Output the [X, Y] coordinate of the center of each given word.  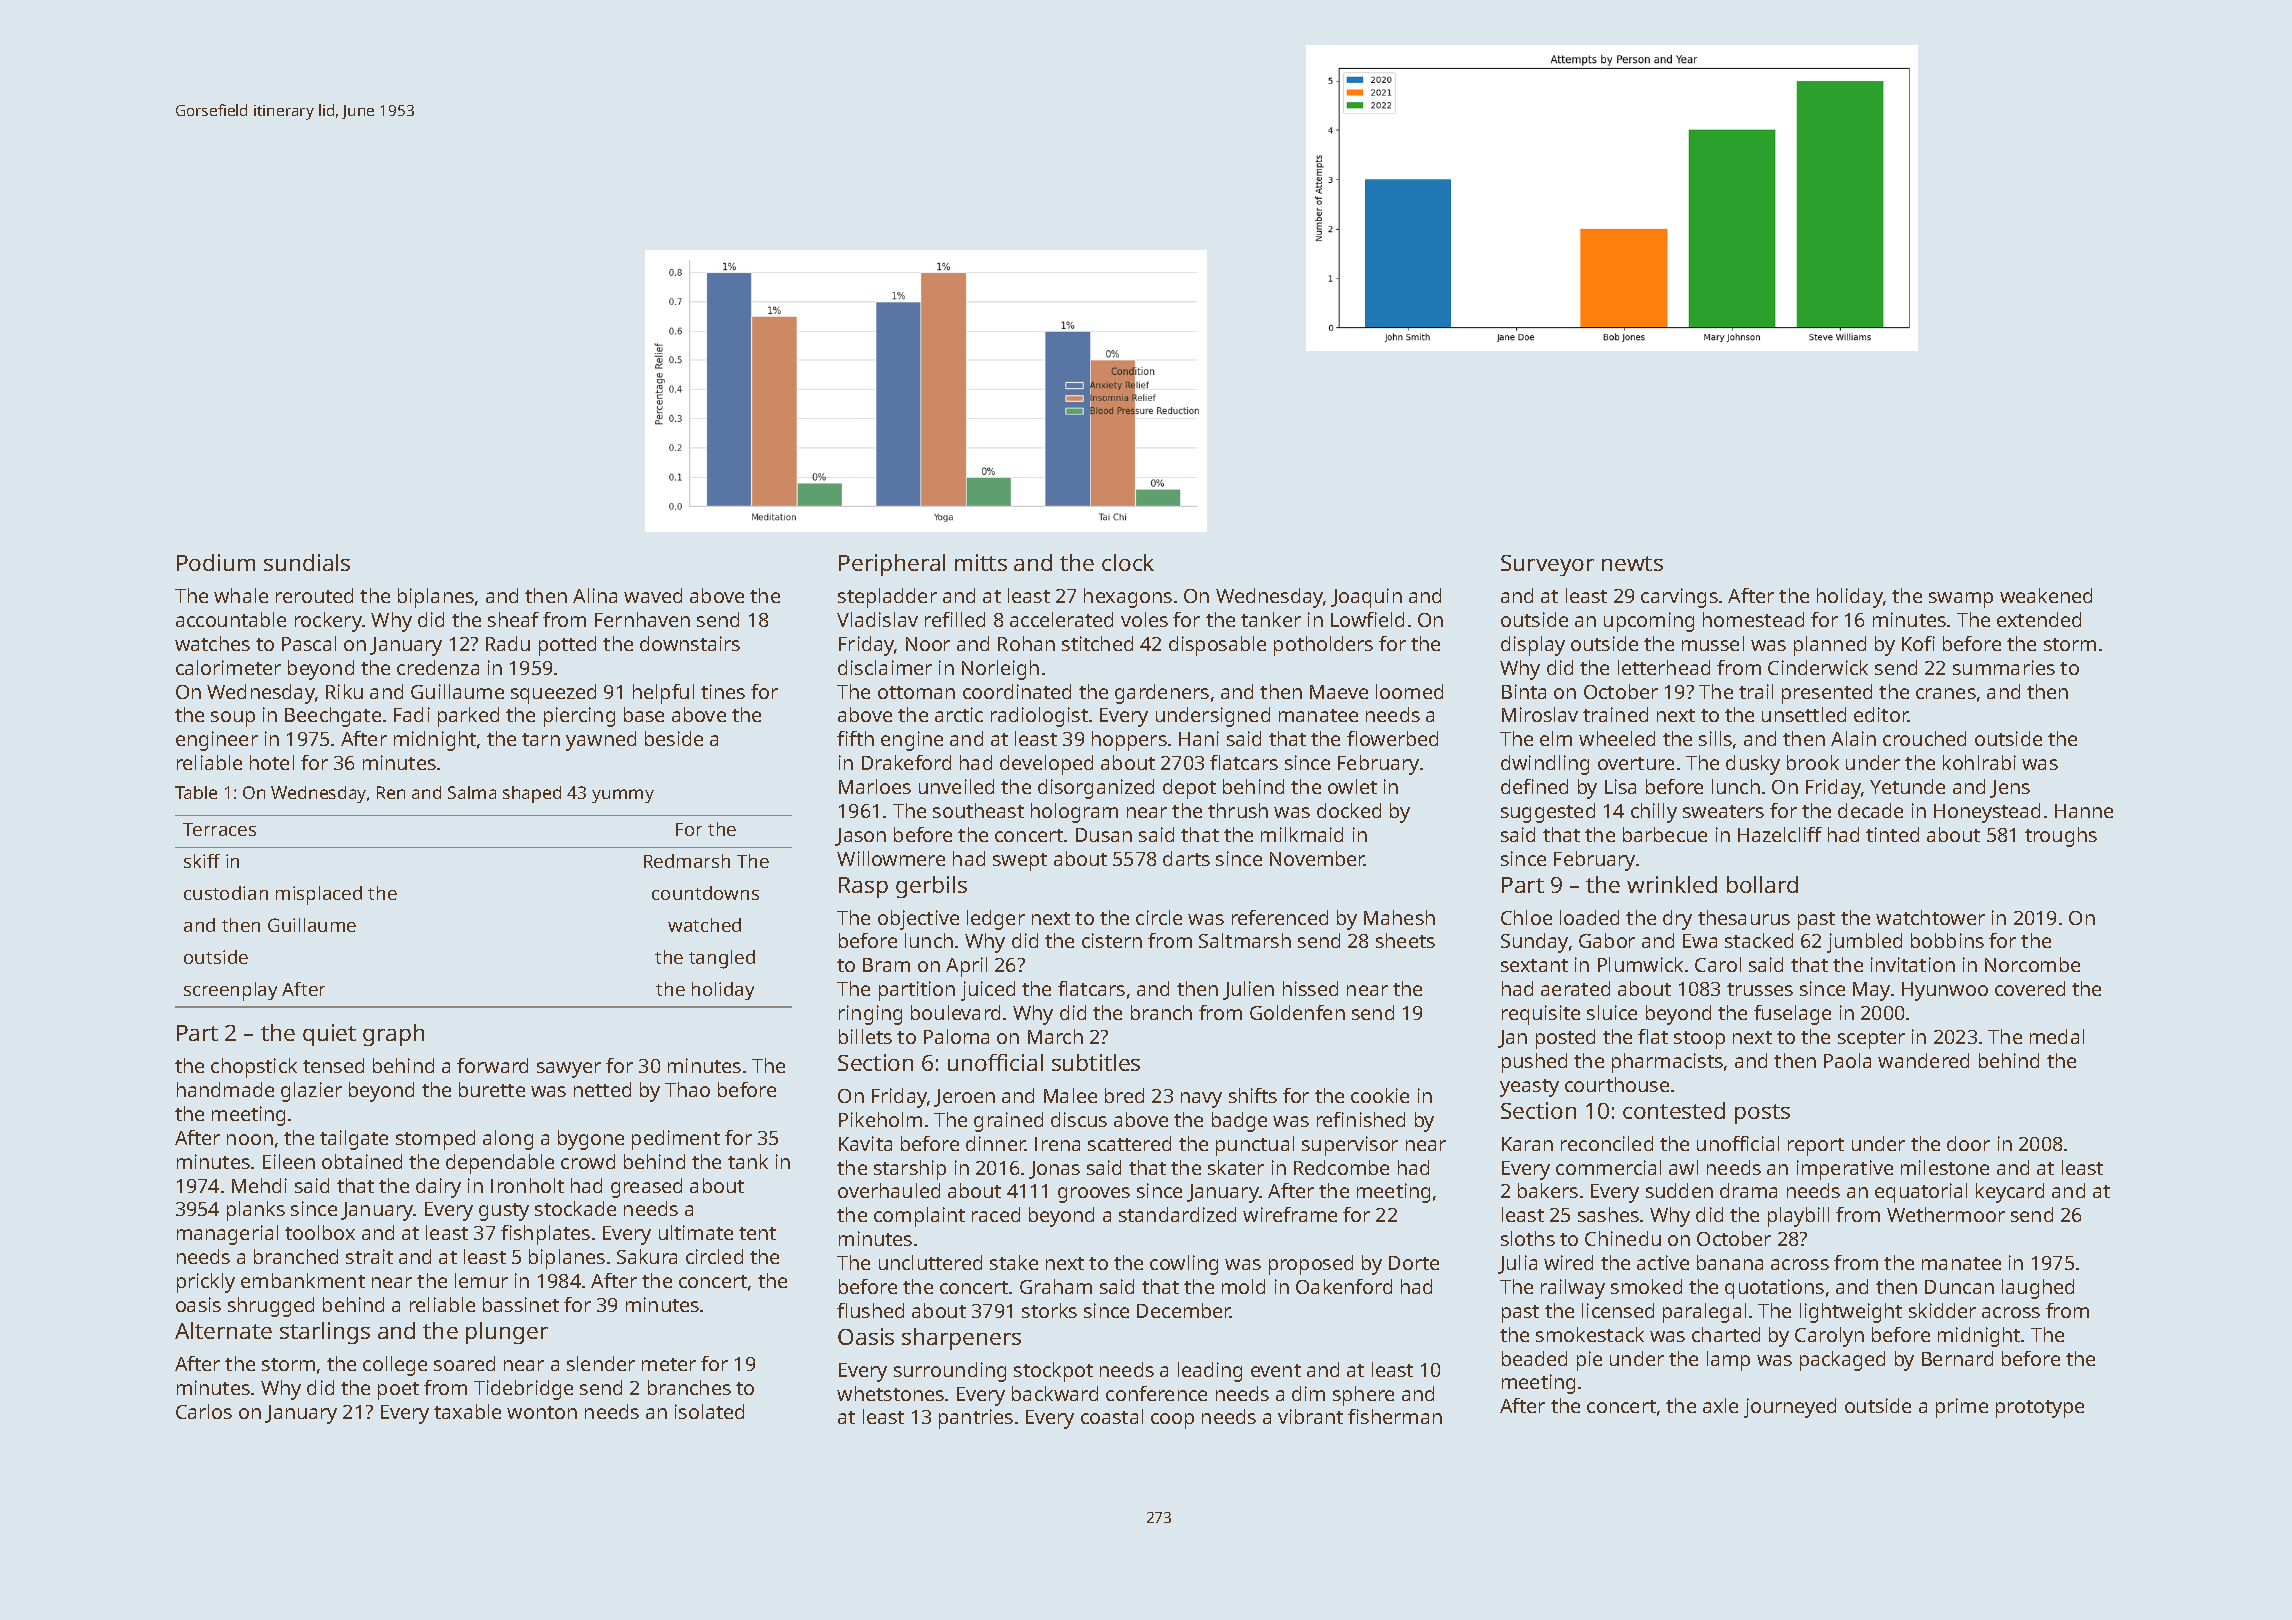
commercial [1608, 1167]
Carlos [204, 1411]
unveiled [956, 786]
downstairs [690, 643]
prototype [2040, 1409]
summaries [2004, 667]
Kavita [865, 1143]
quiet [329, 1035]
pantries [976, 1419]
